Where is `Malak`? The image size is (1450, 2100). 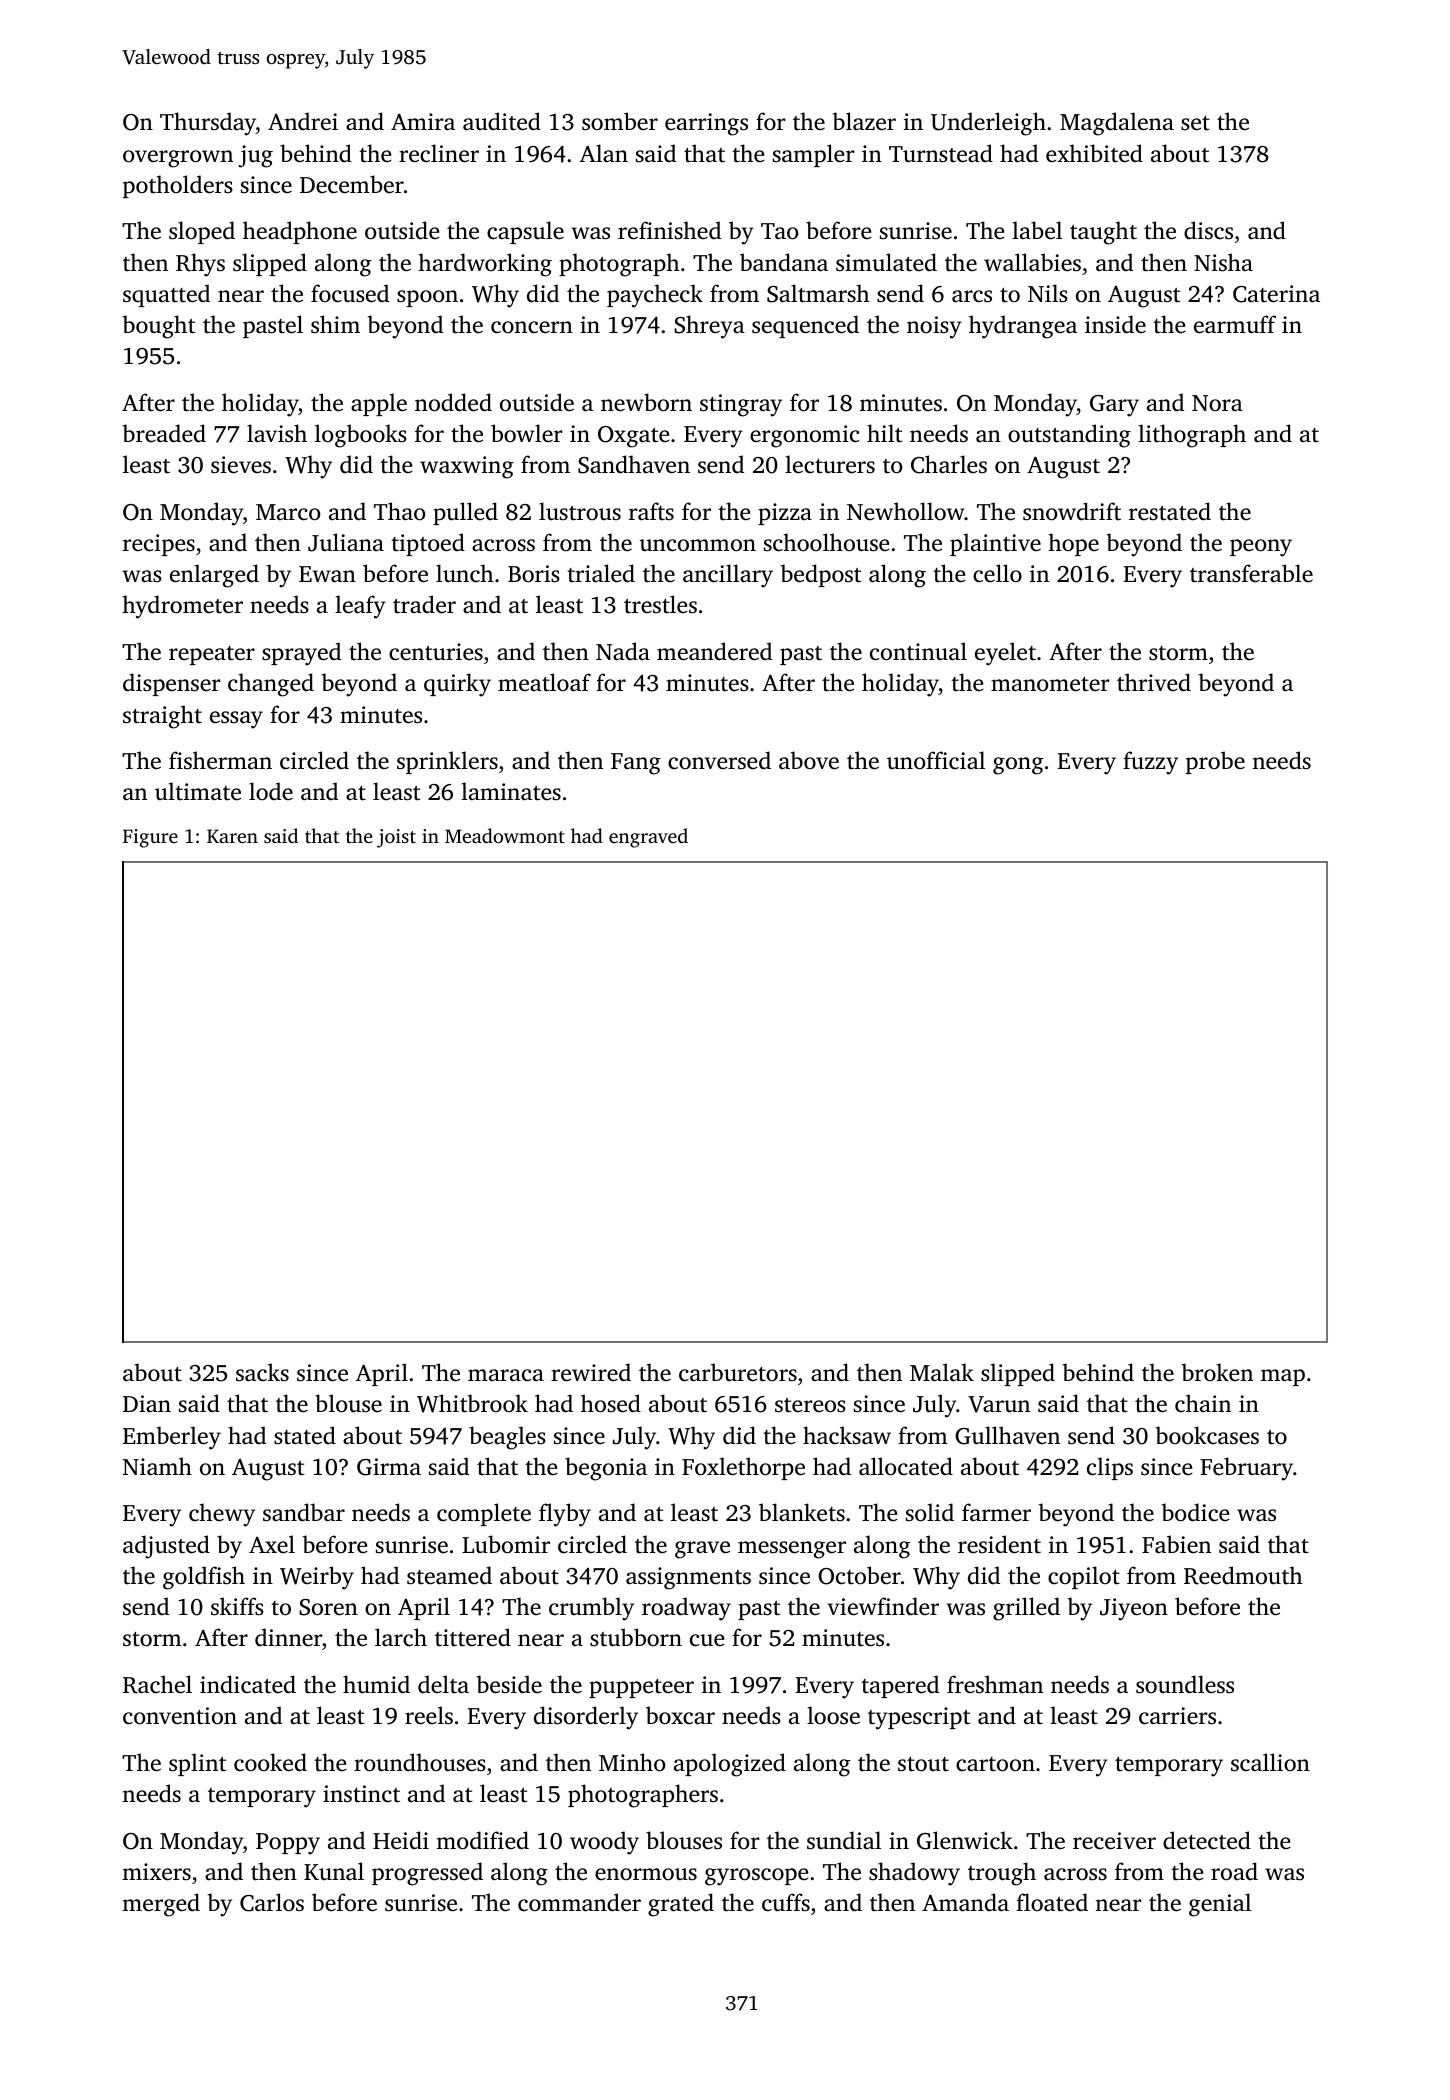 Malak is located at coordinates (942, 1372).
